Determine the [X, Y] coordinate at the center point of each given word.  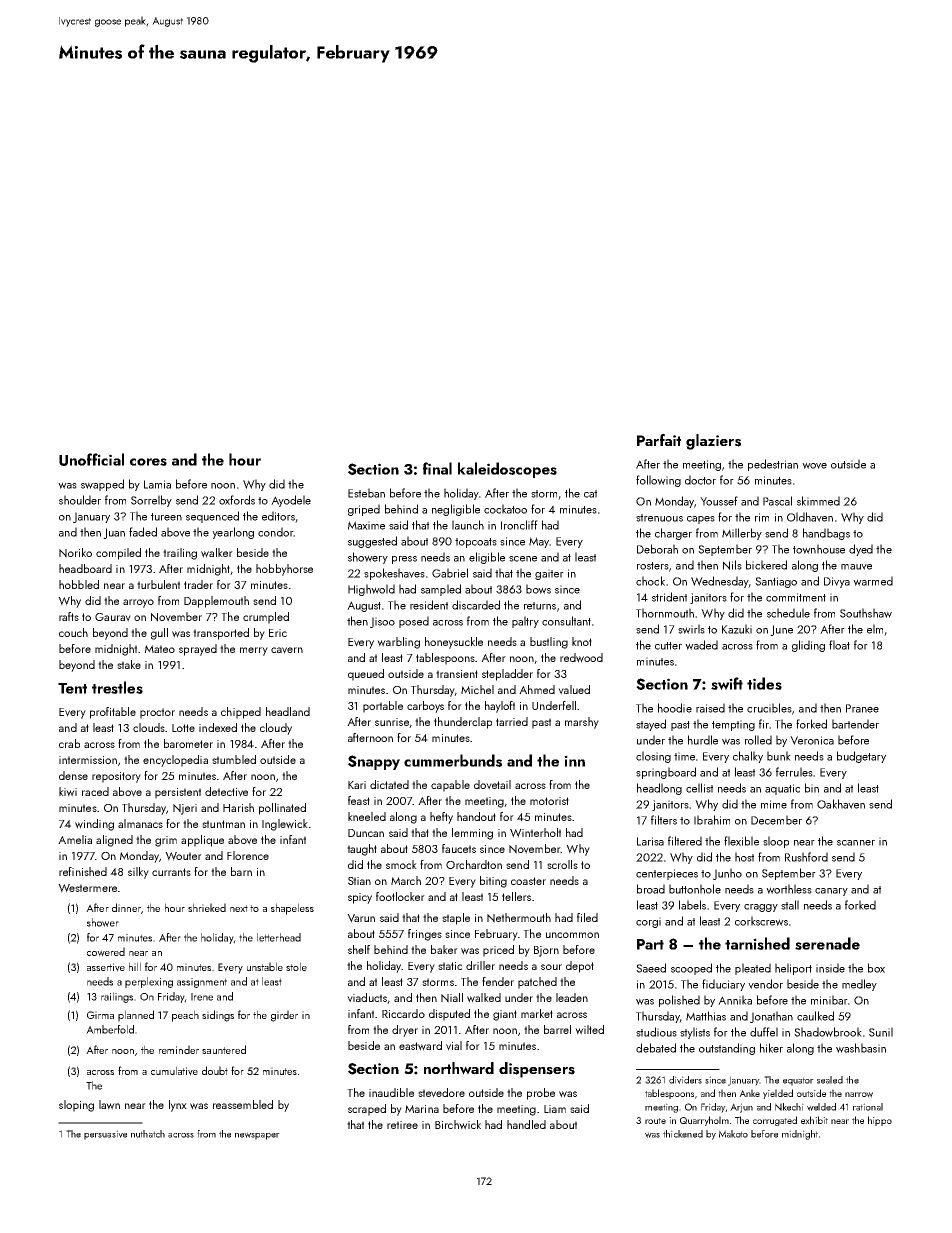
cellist [699, 788]
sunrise [392, 722]
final [437, 468]
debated [656, 1048]
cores [148, 462]
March [406, 880]
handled [526, 1124]
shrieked [207, 907]
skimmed [818, 501]
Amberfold [110, 1029]
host [744, 857]
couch [73, 632]
